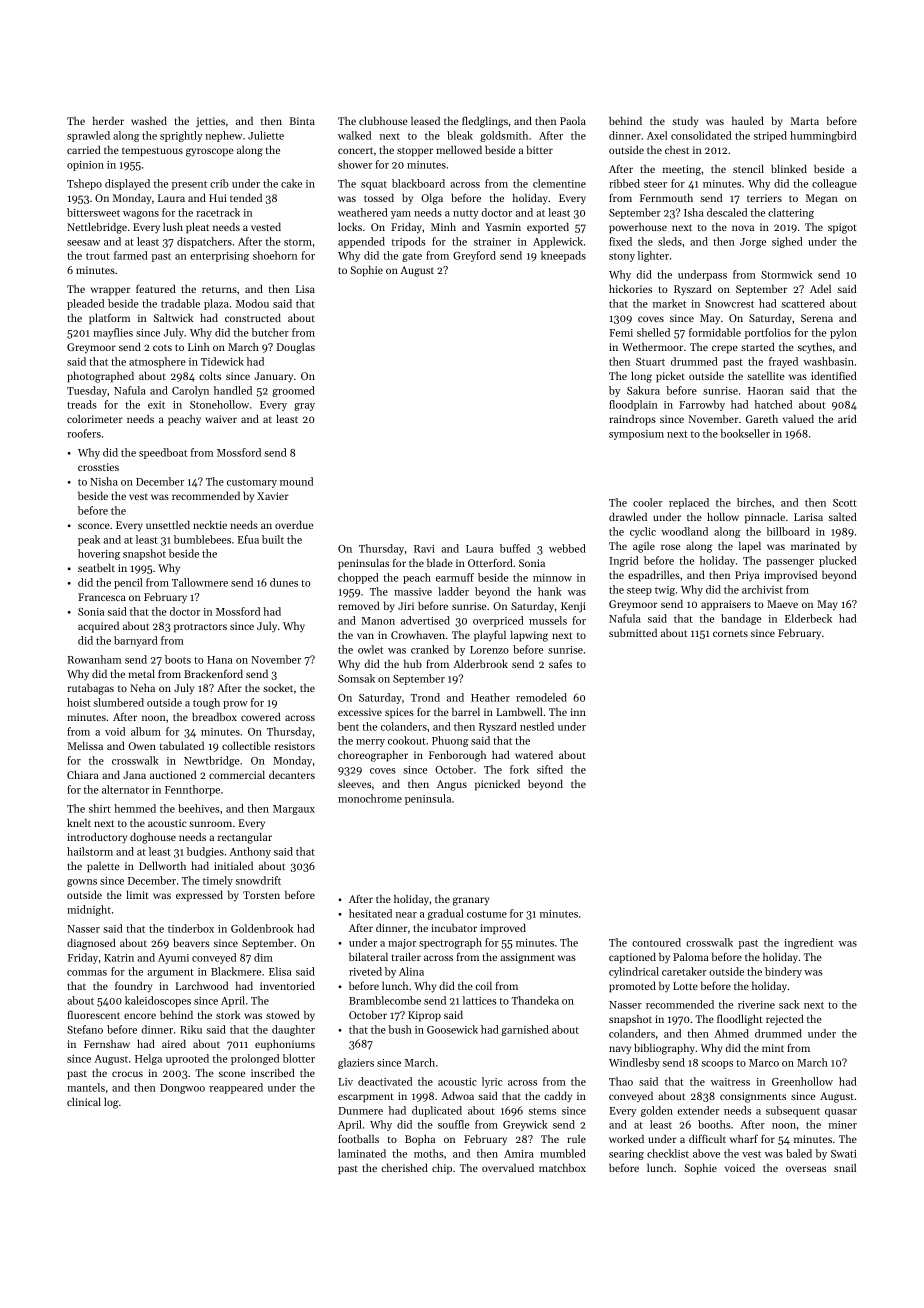 The image size is (924, 1308). What do you see at coordinates (562, 1167) in the screenshot?
I see `matchbox` at bounding box center [562, 1167].
